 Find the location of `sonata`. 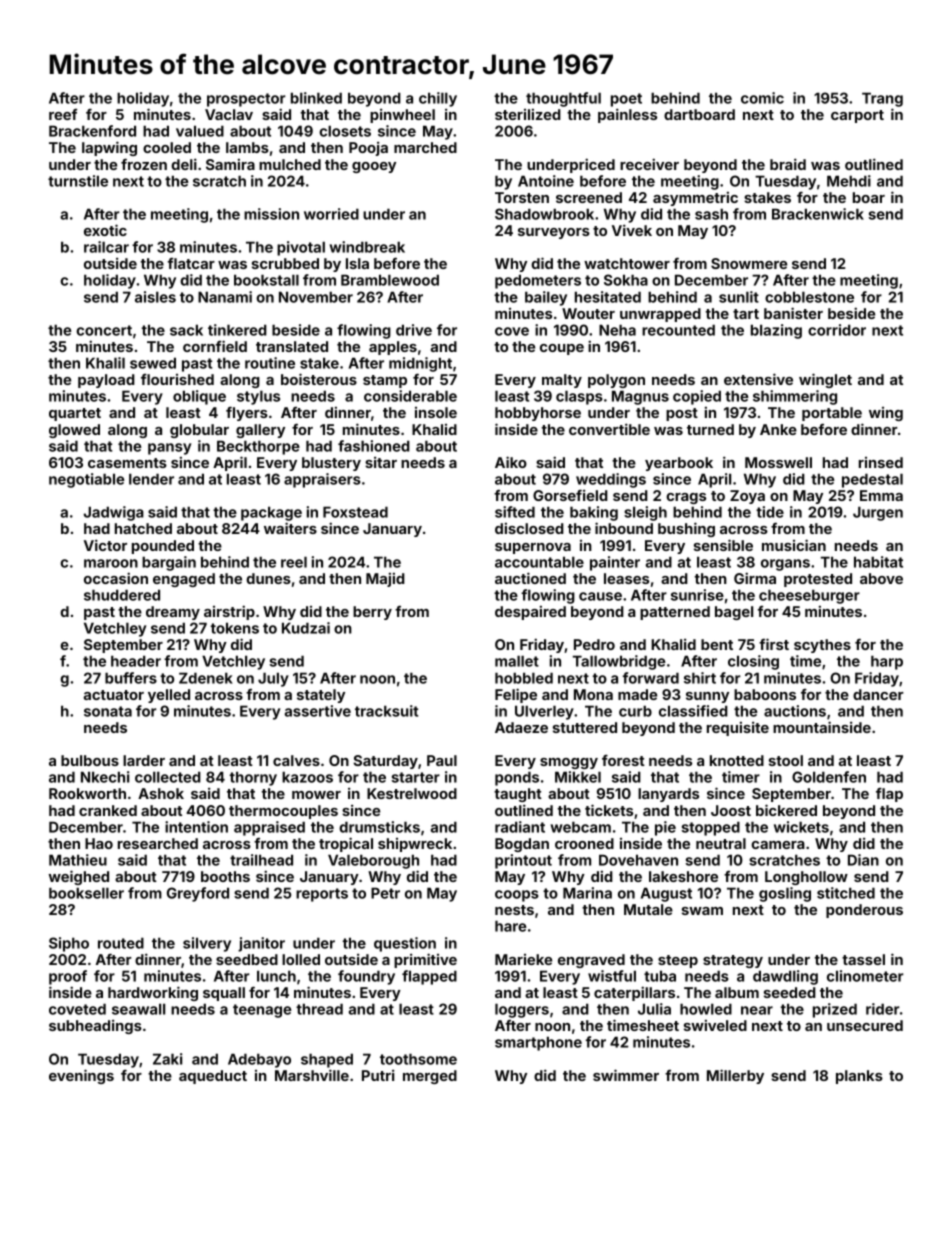

sonata is located at coordinates (108, 711).
